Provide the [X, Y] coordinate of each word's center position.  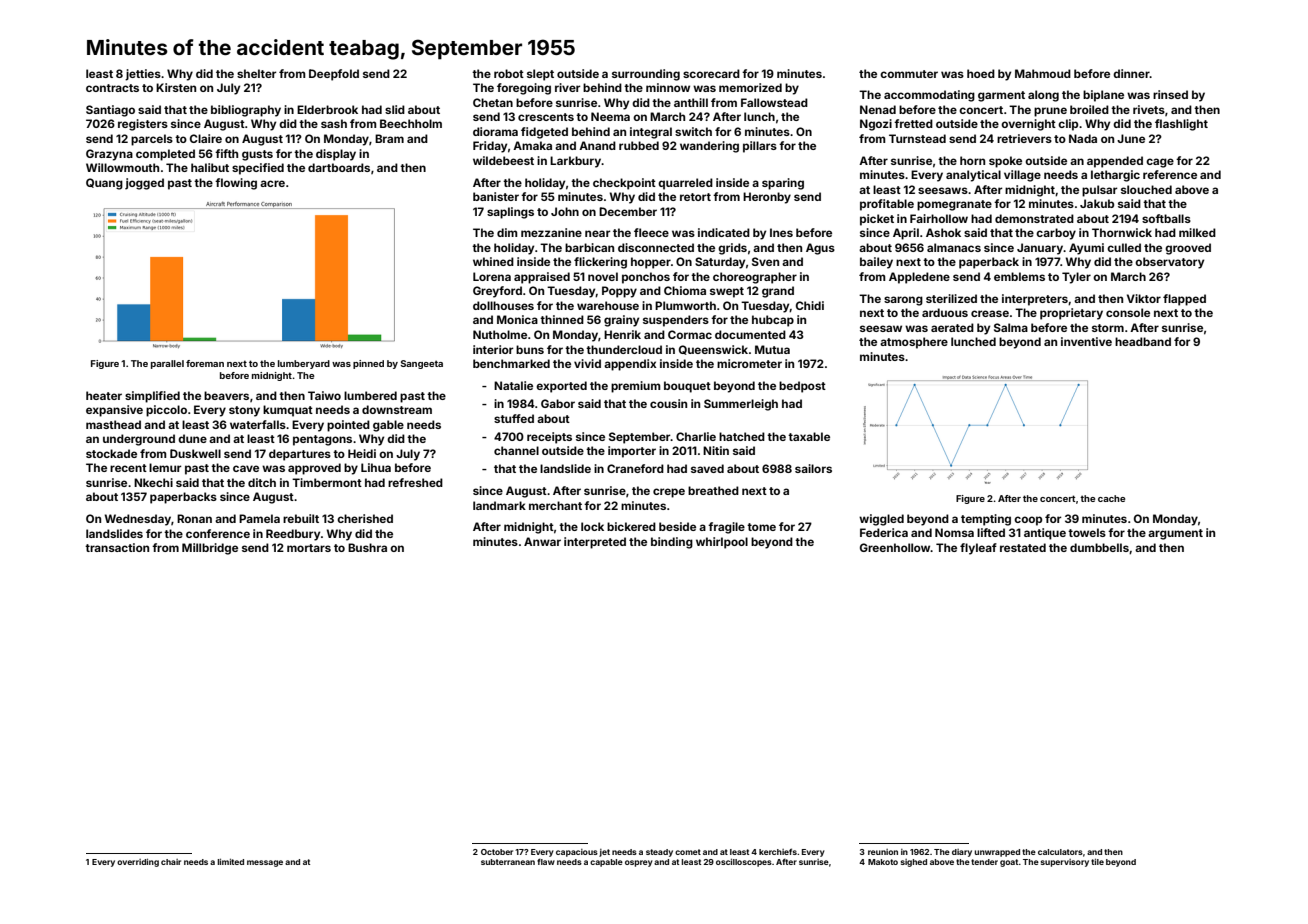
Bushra [367, 547]
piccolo [166, 411]
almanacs [954, 247]
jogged [144, 184]
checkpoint [624, 184]
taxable [809, 436]
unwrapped [997, 853]
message [265, 863]
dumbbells [1099, 547]
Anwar [542, 541]
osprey [639, 863]
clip [1068, 125]
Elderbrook [327, 109]
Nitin [716, 450]
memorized [750, 87]
